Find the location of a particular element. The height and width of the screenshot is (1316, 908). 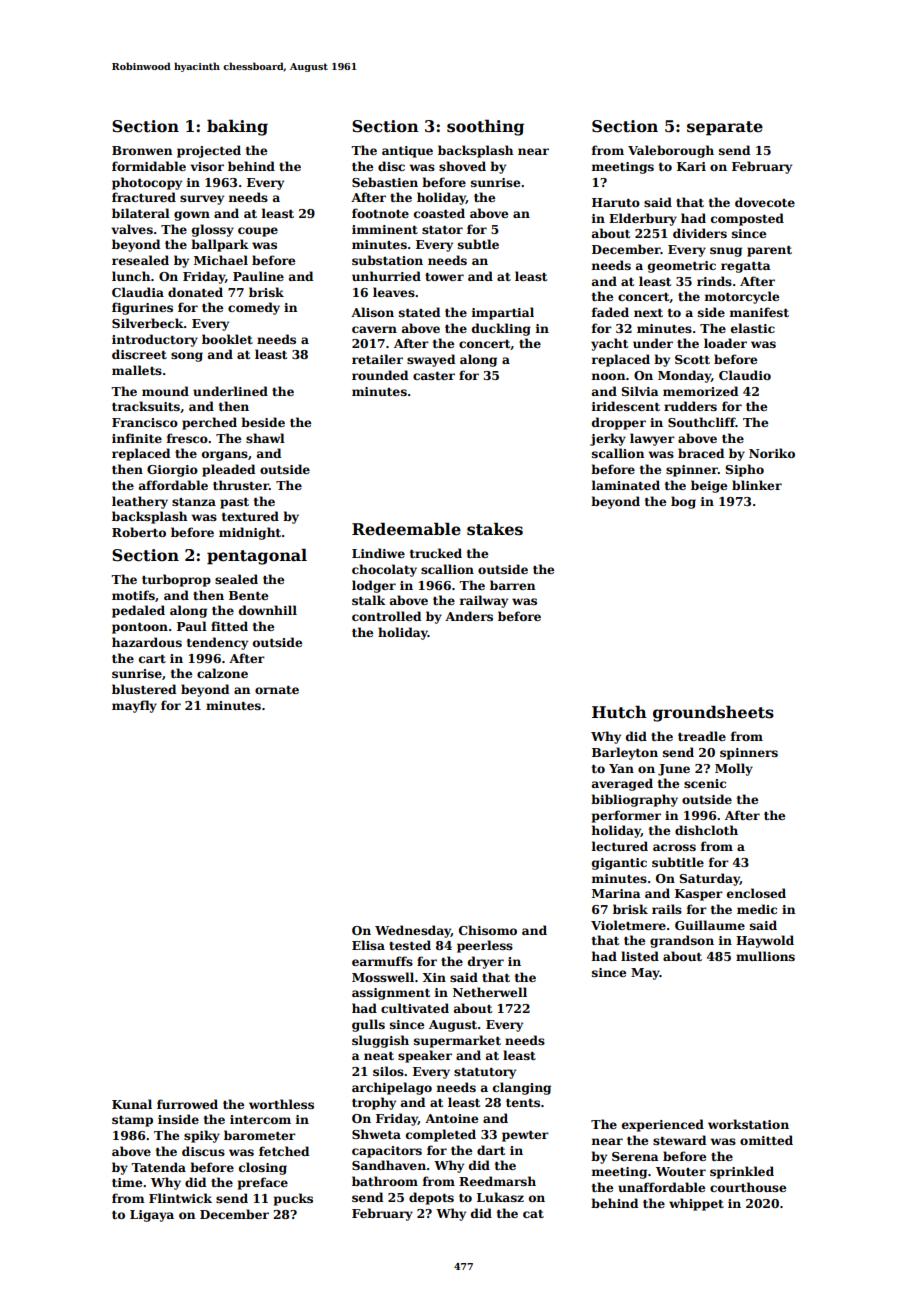

regatta is located at coordinates (746, 267).
